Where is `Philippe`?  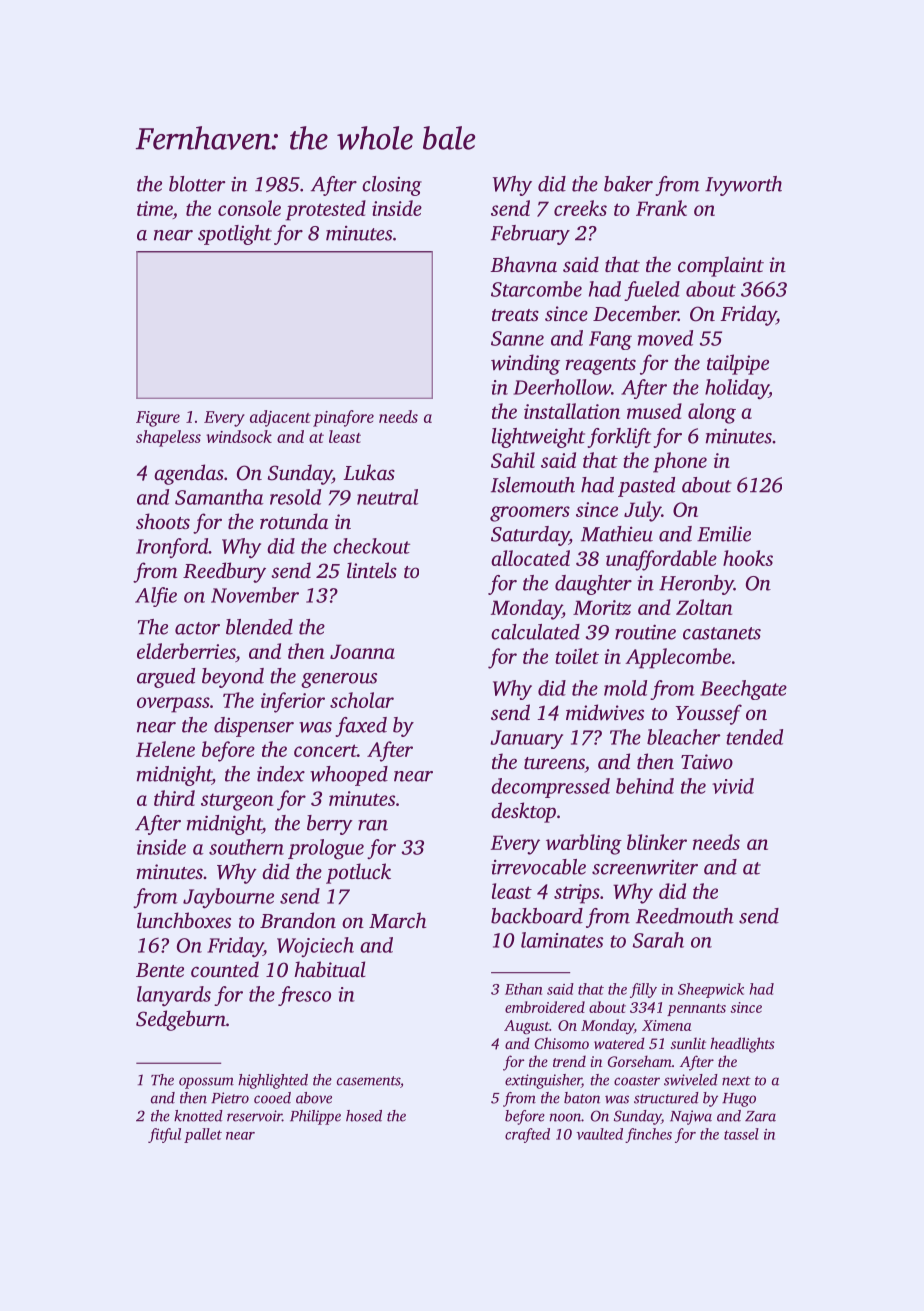
Philippe is located at coordinates (315, 1117).
